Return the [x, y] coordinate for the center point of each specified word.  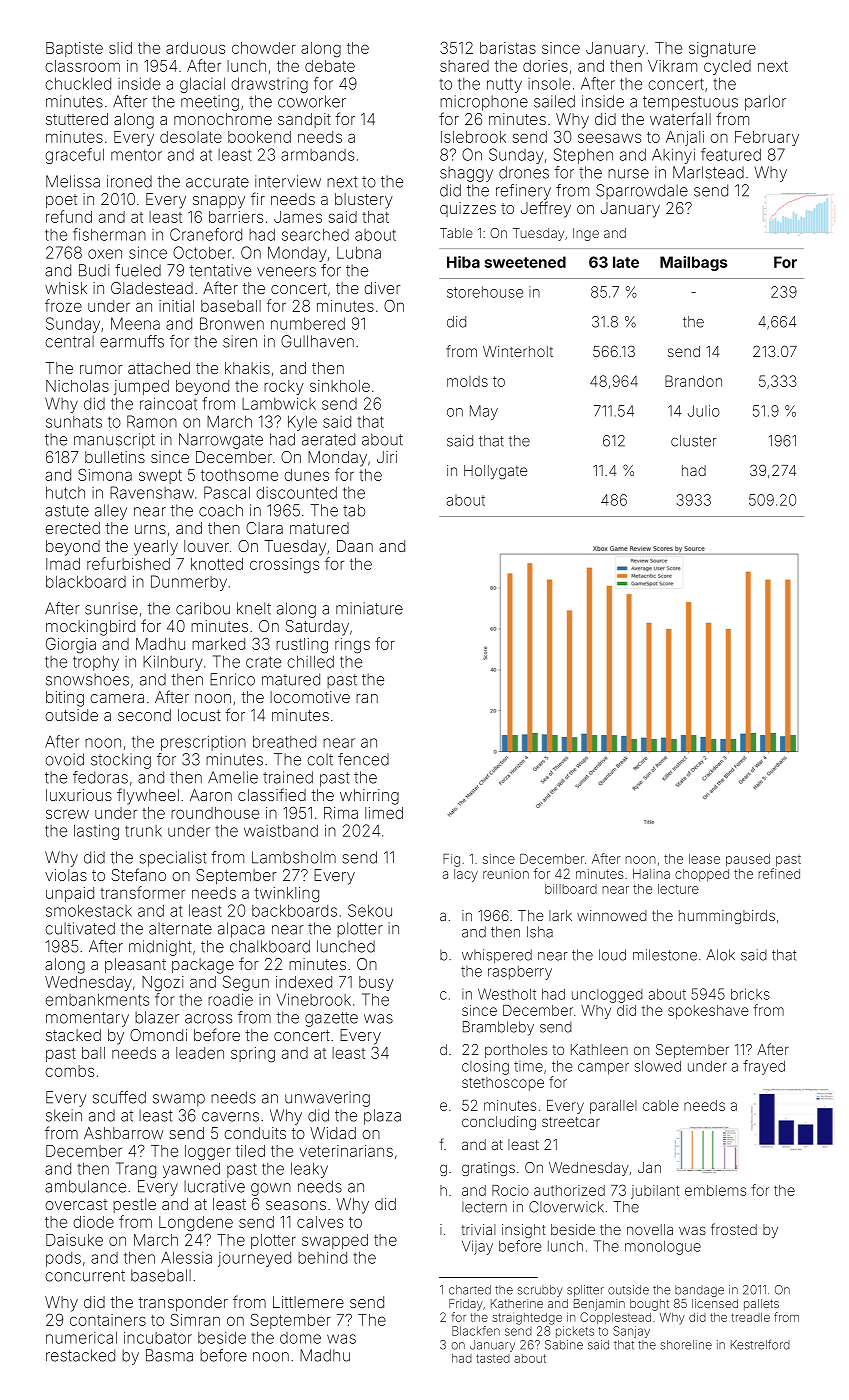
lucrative [214, 1186]
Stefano [138, 874]
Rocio [510, 1190]
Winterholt [518, 351]
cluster [694, 441]
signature [722, 50]
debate [330, 66]
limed [384, 813]
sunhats [74, 422]
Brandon [693, 381]
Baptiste [74, 49]
